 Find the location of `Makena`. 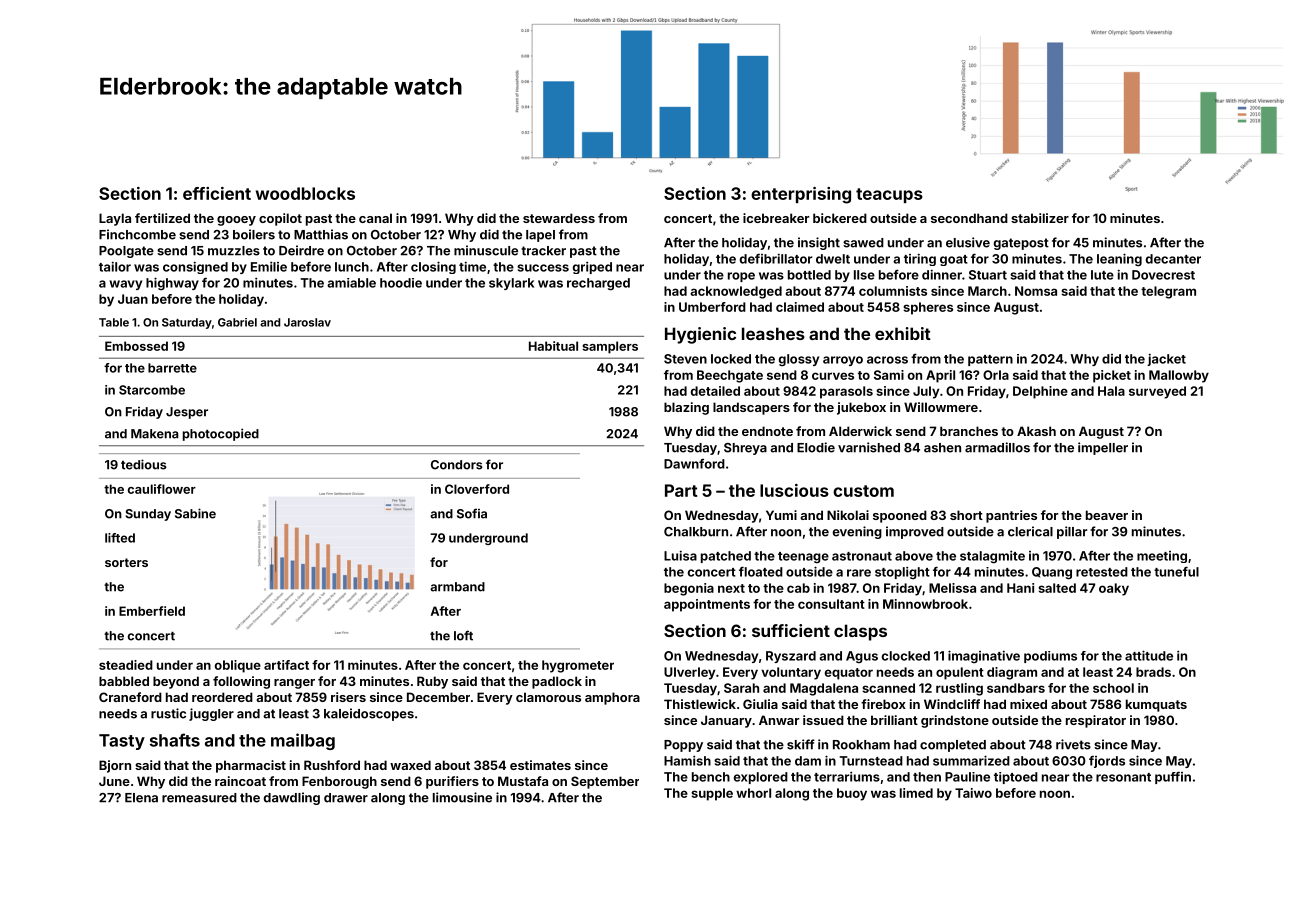

Makena is located at coordinates (155, 434).
